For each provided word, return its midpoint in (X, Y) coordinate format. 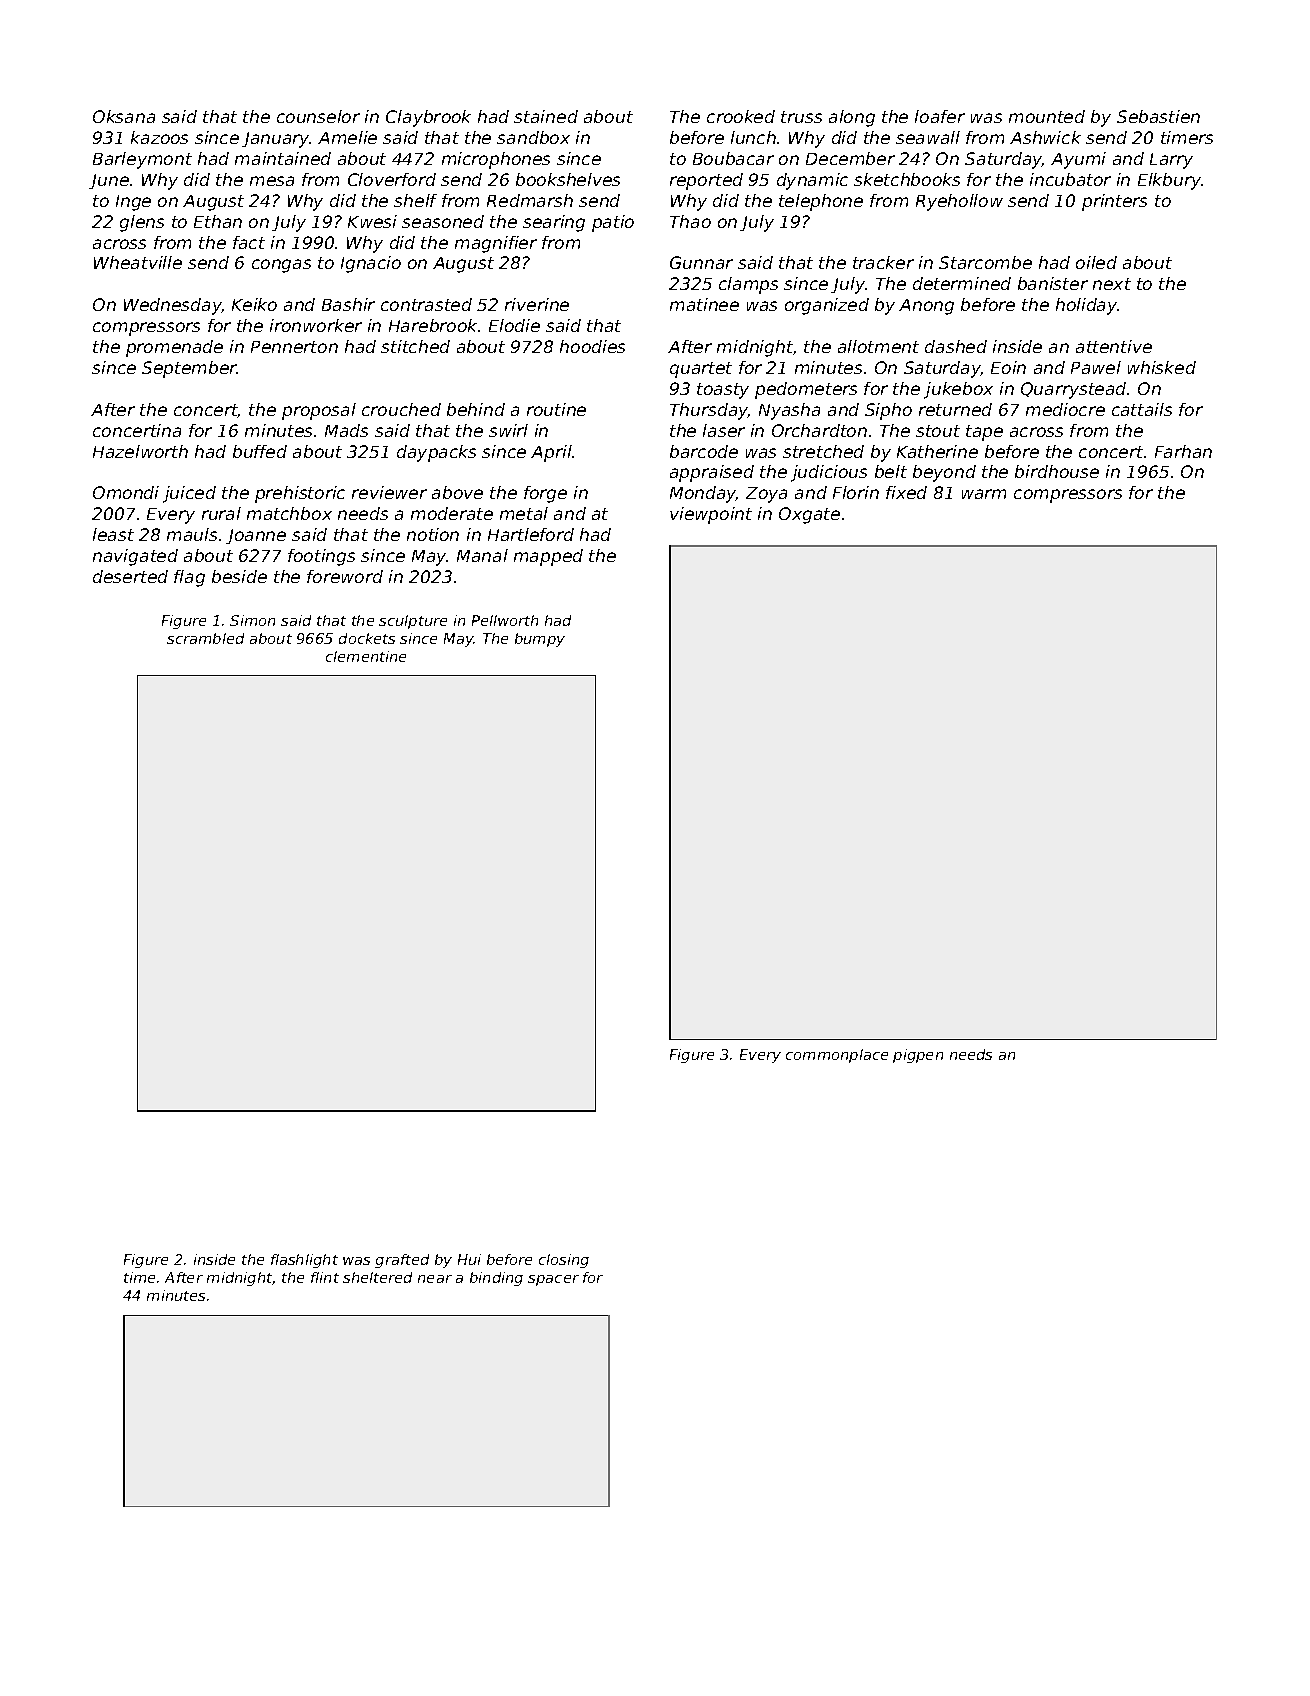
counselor (318, 116)
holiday (1086, 306)
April (551, 453)
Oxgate (809, 515)
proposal (319, 411)
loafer (940, 116)
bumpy (540, 640)
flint (325, 1277)
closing (564, 1261)
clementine (366, 656)
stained (546, 116)
